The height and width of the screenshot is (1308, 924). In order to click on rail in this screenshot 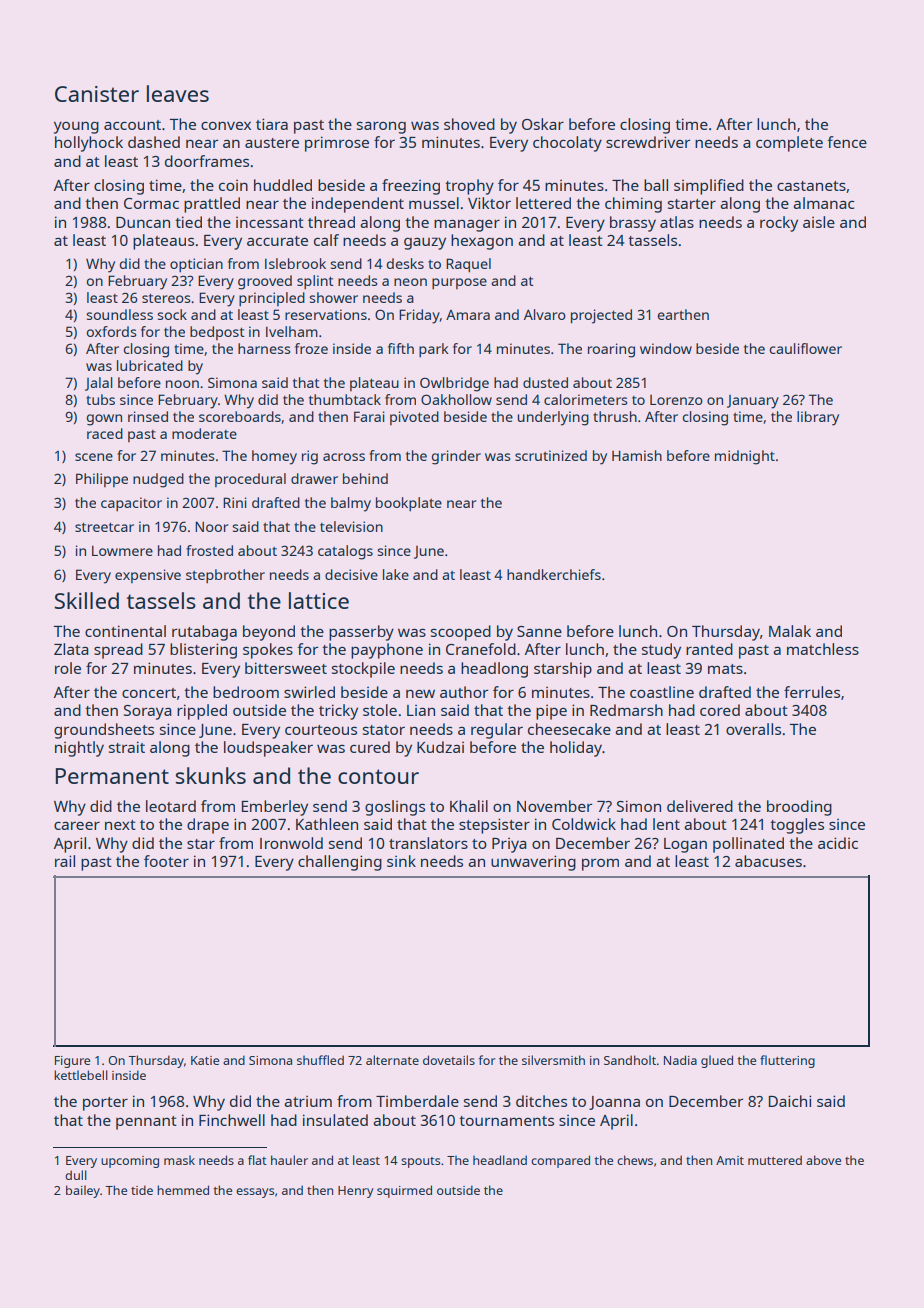, I will do `click(65, 861)`.
